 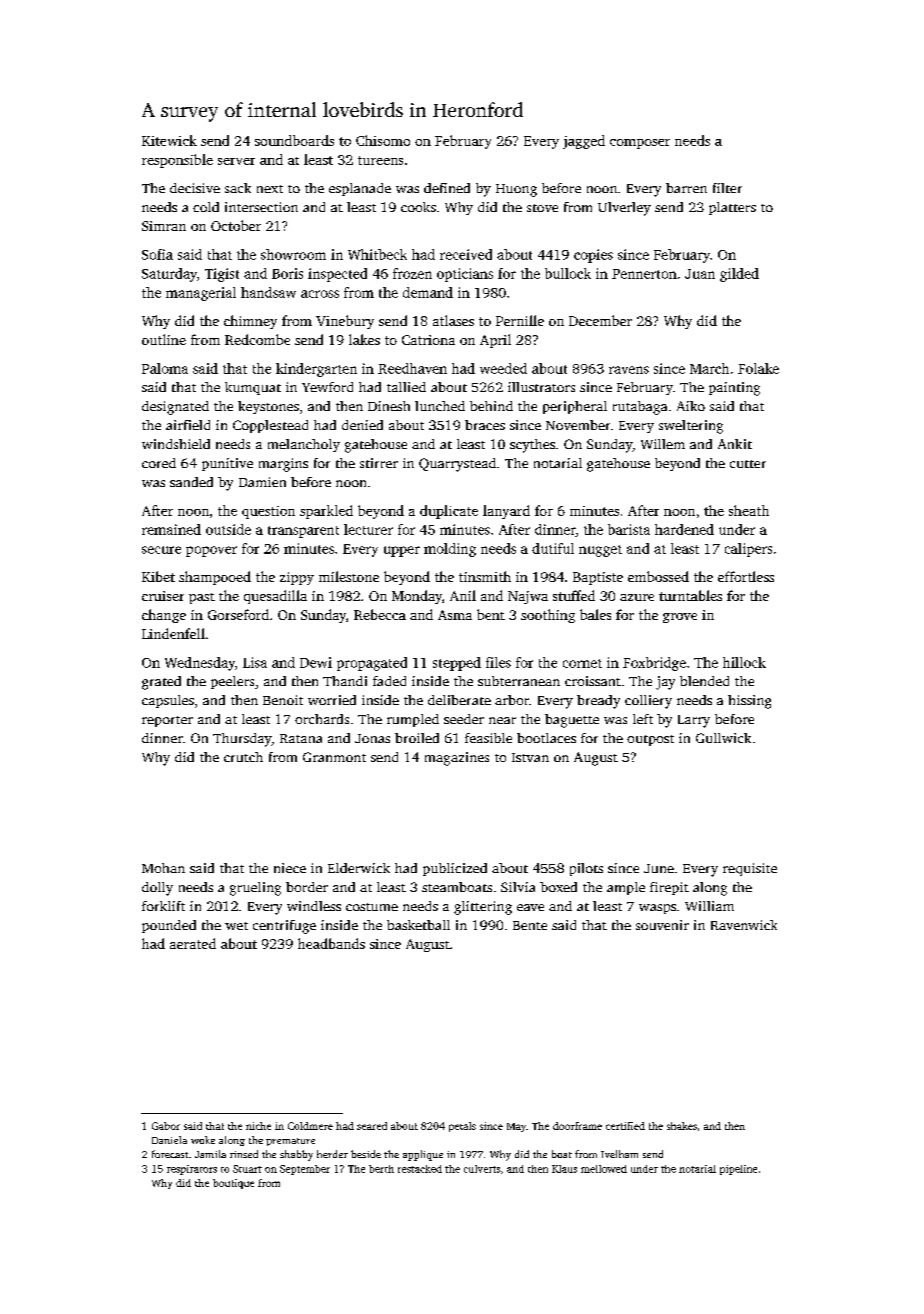 What do you see at coordinates (491, 406) in the screenshot?
I see `behind` at bounding box center [491, 406].
